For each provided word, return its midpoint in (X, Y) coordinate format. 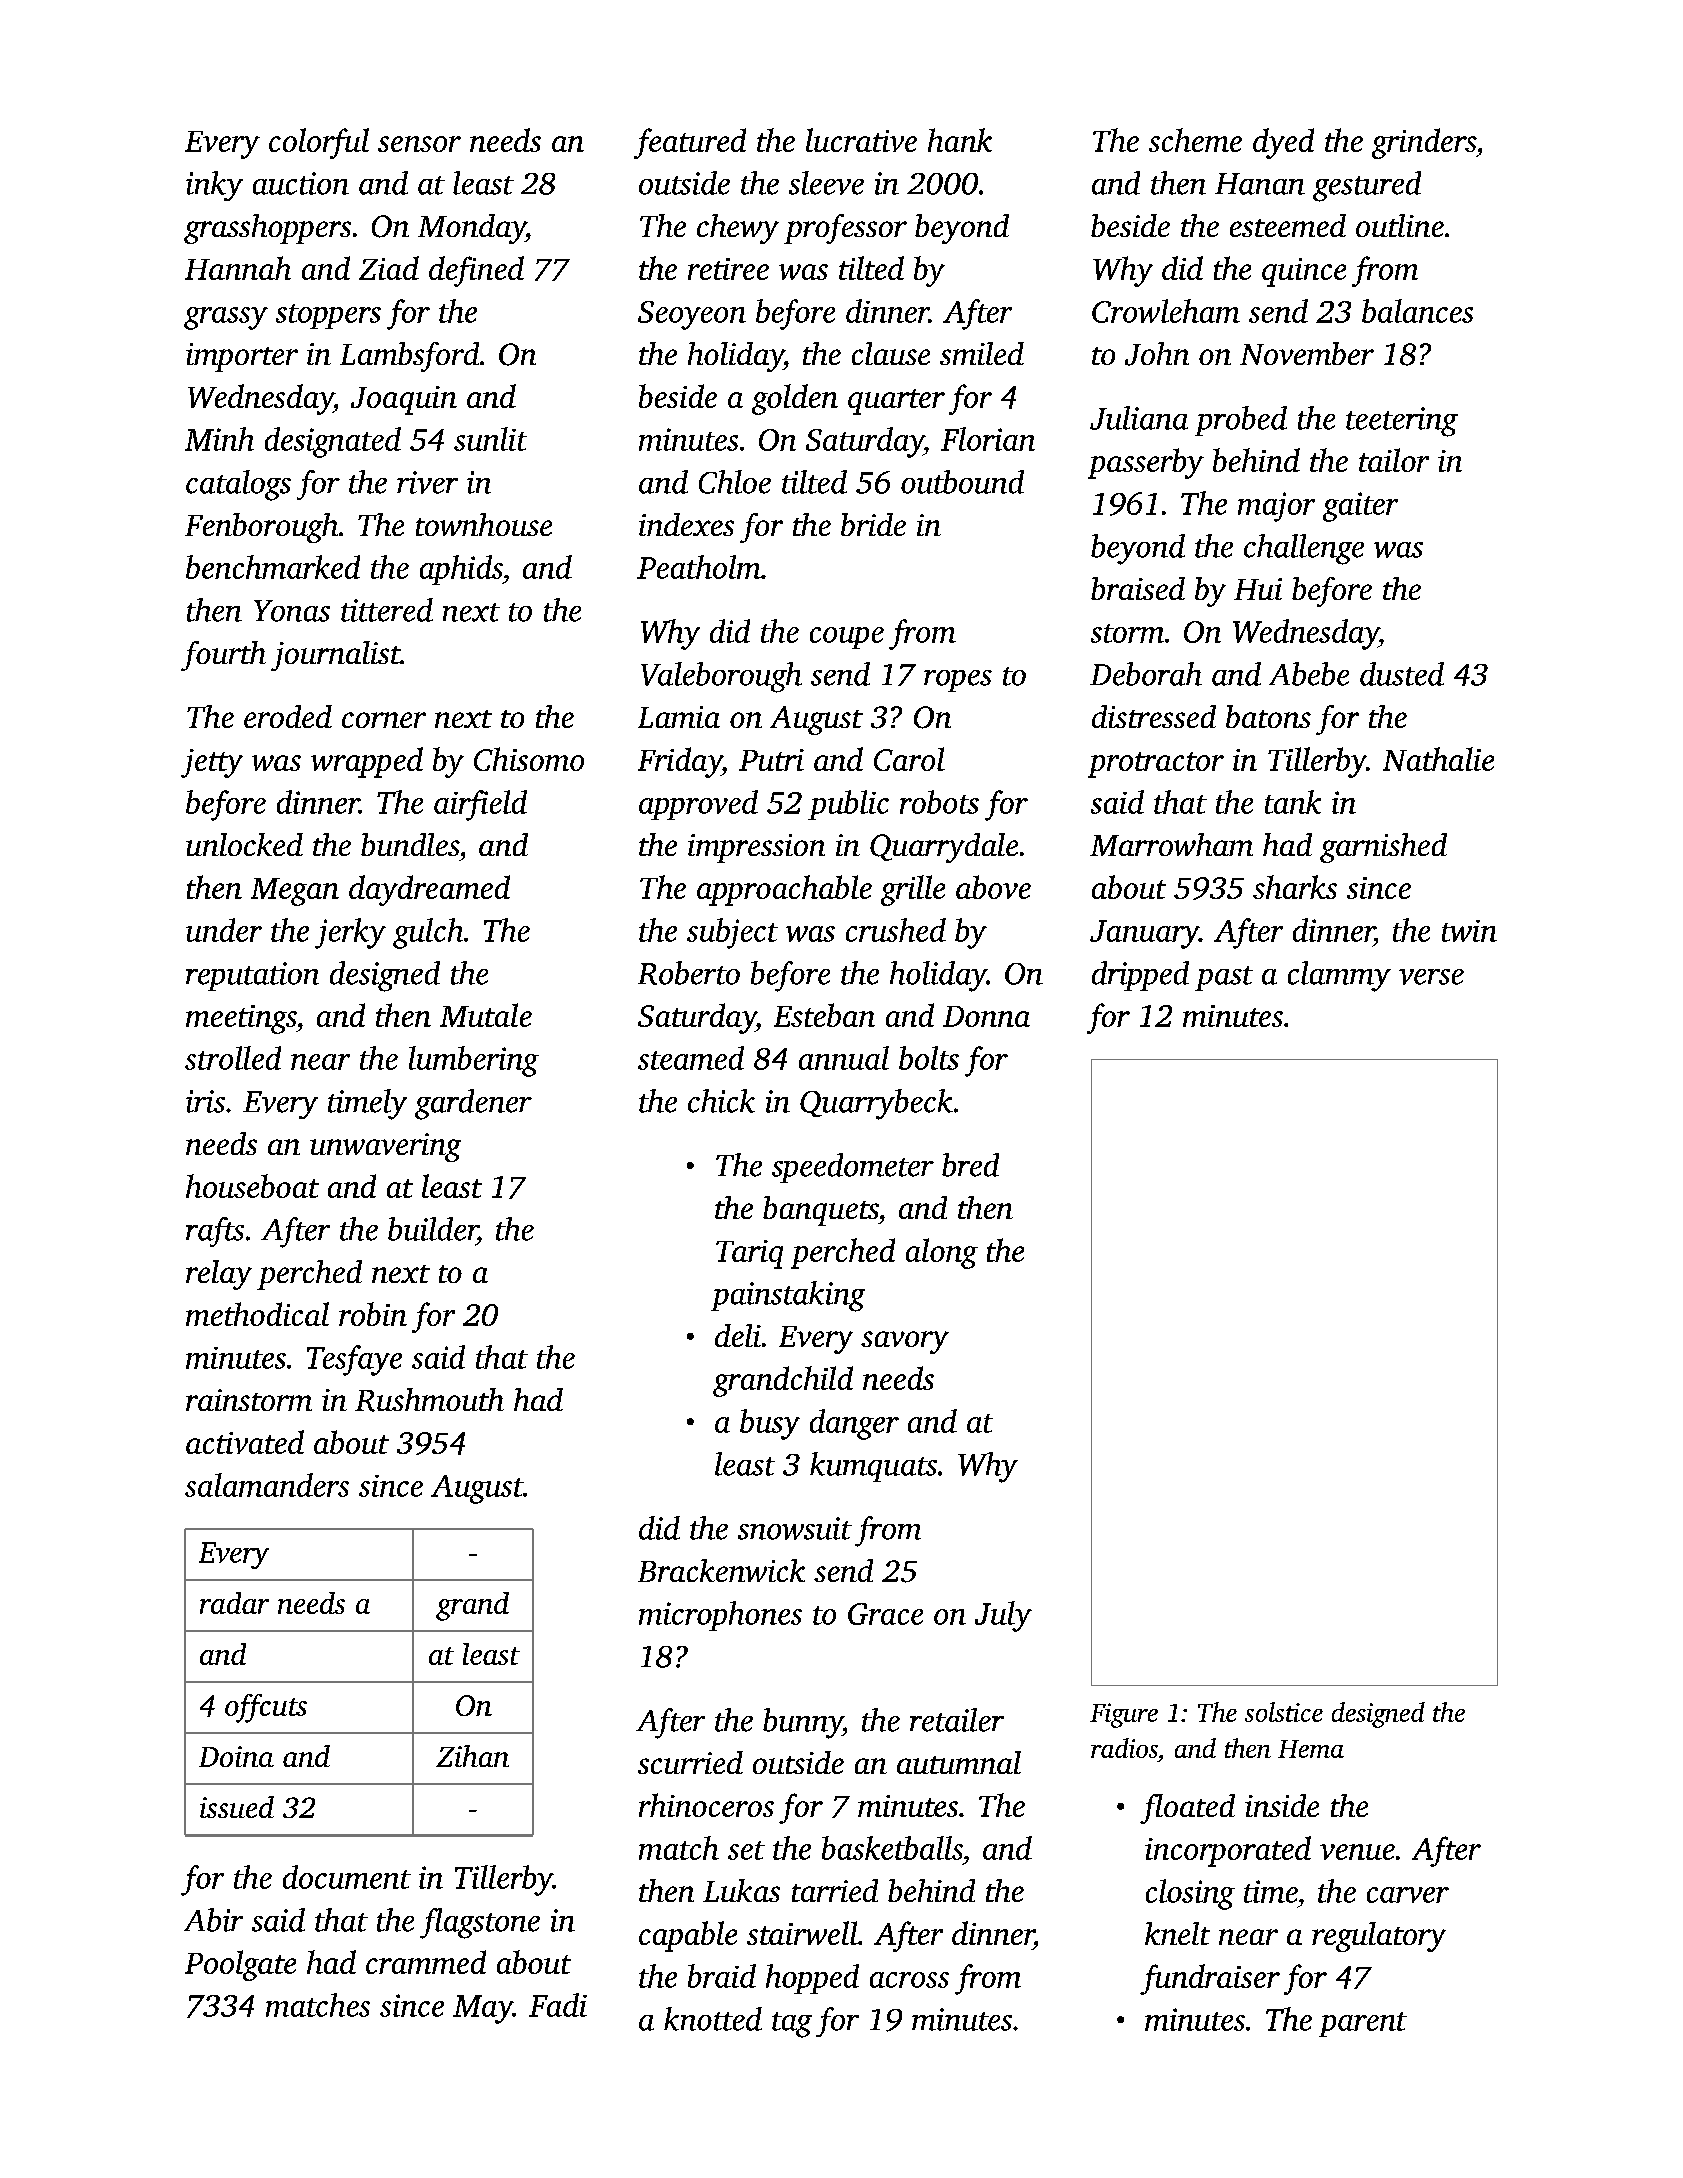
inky (214, 186)
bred (970, 1165)
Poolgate (240, 1965)
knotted (713, 2019)
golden (795, 399)
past (1224, 978)
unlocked (244, 844)
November (1307, 353)
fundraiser (1210, 1979)
